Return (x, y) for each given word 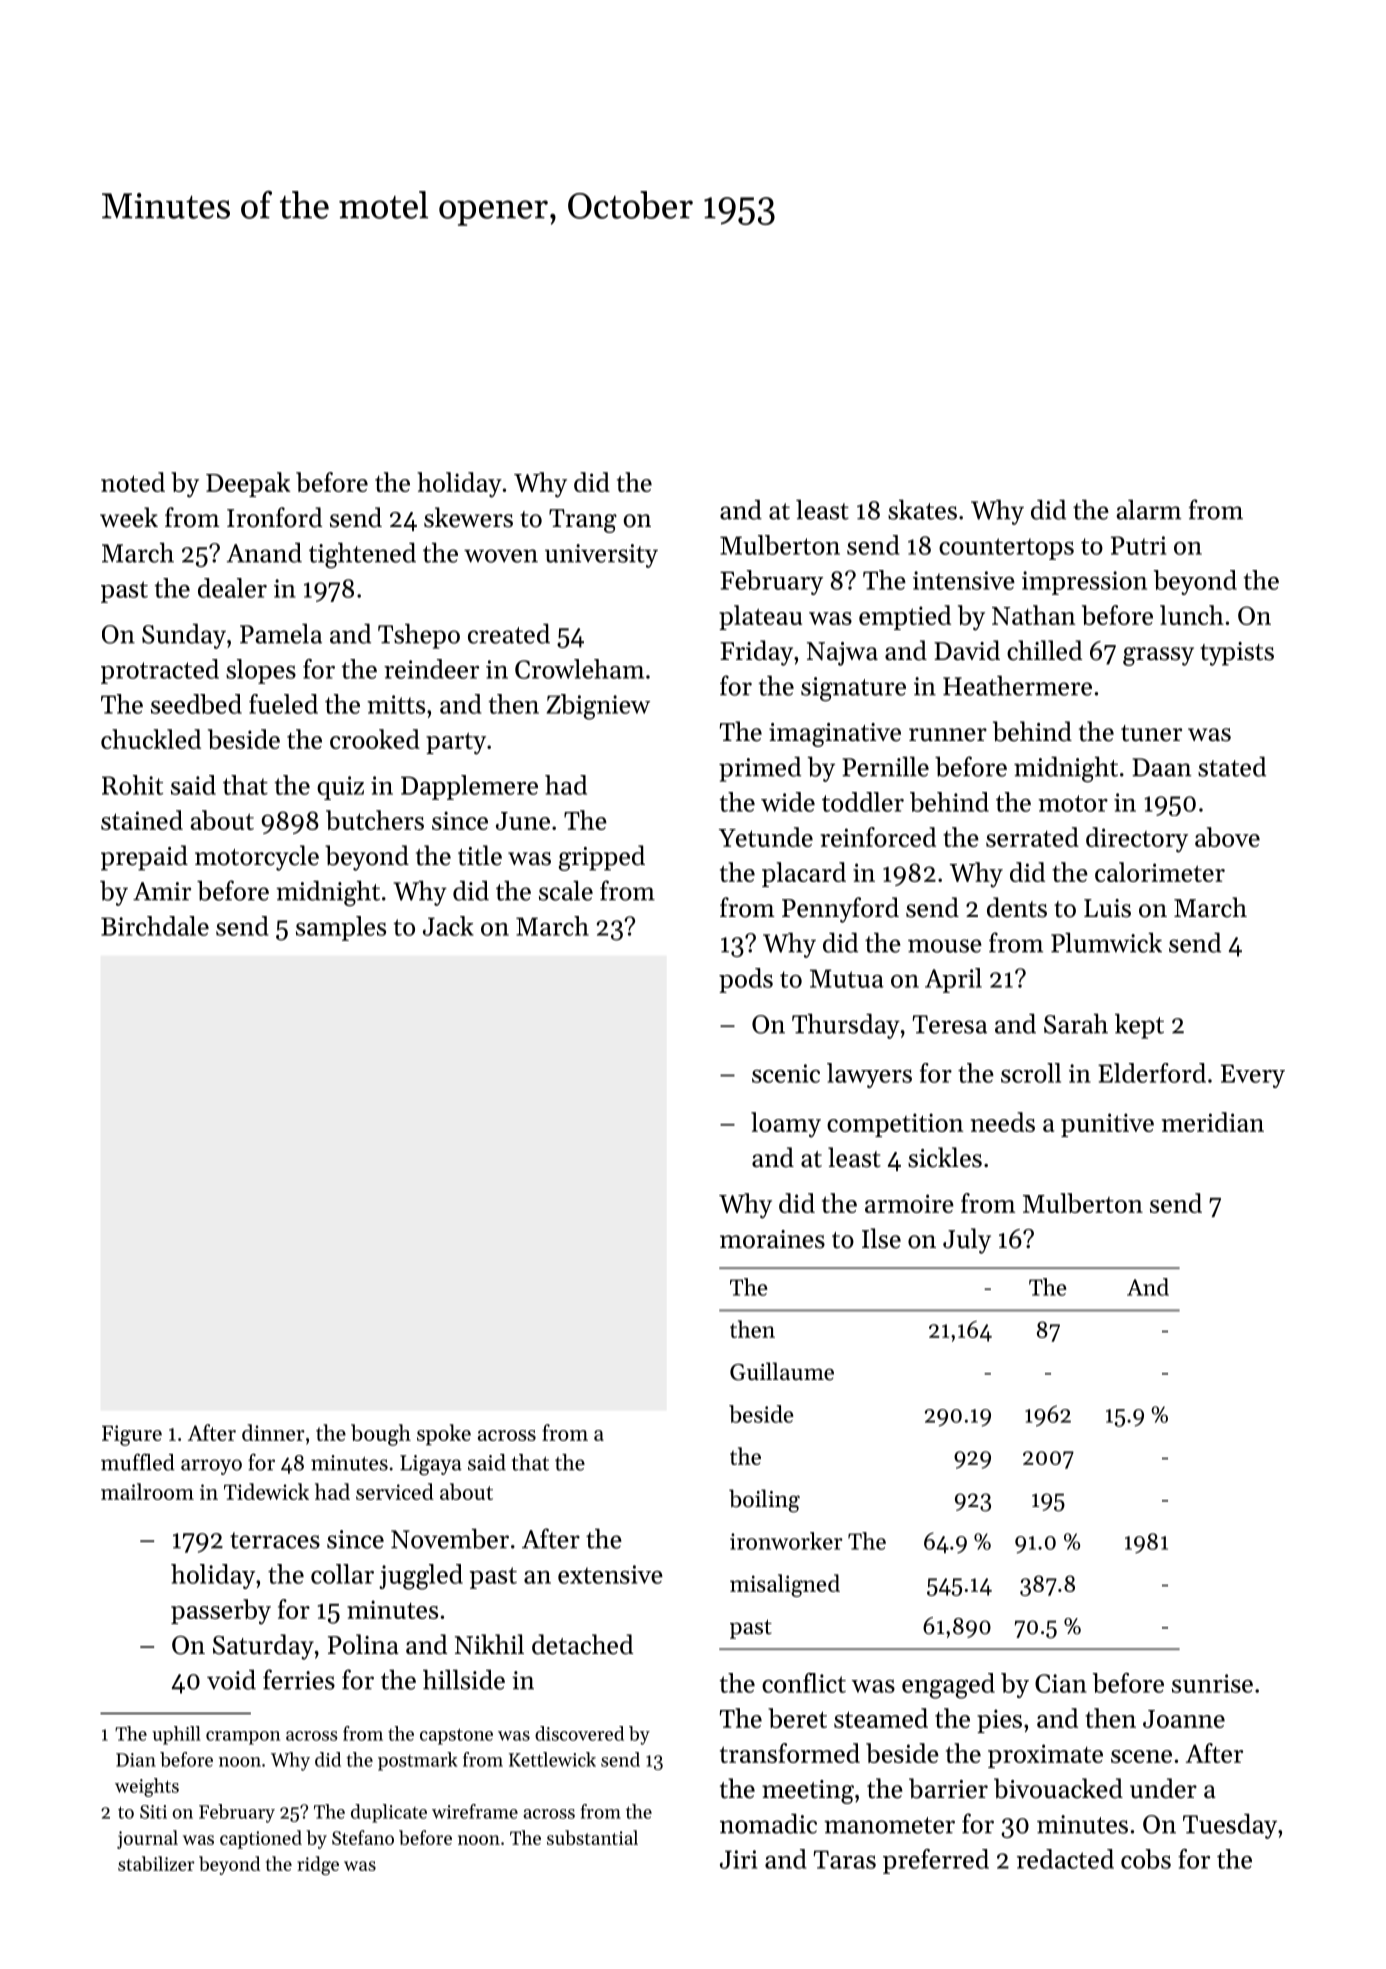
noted (133, 482)
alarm (1149, 509)
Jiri (738, 1859)
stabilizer (156, 1863)
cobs (1146, 1859)
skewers (468, 517)
